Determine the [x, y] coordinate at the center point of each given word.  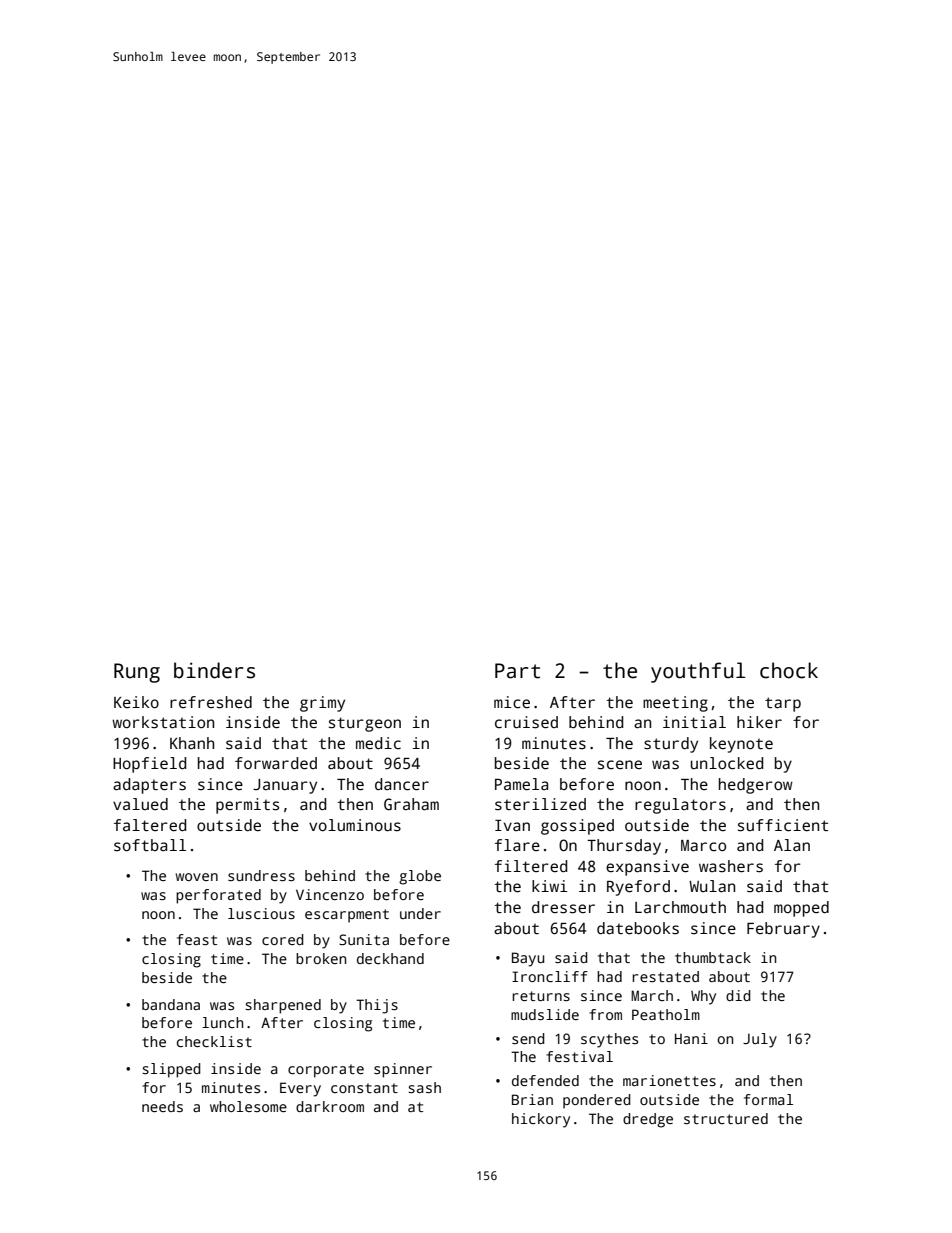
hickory [541, 1120]
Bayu [528, 959]
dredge [648, 1120]
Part [517, 671]
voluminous [355, 825]
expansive [647, 868]
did [738, 995]
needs [162, 1106]
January [285, 786]
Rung [137, 673]
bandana [171, 1004]
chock [789, 670]
